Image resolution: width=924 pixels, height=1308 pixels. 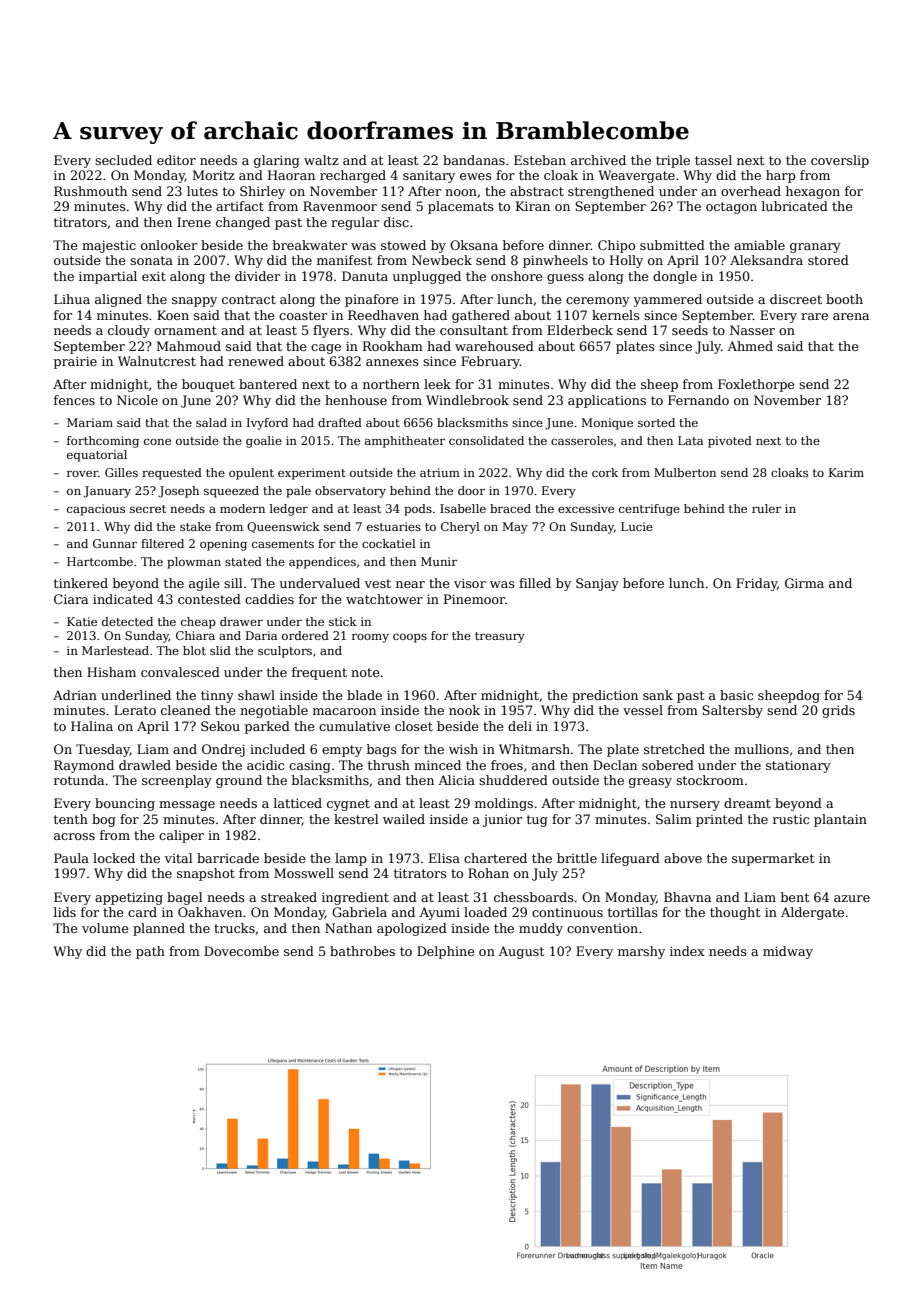 What do you see at coordinates (129, 331) in the document?
I see `cloudy` at bounding box center [129, 331].
